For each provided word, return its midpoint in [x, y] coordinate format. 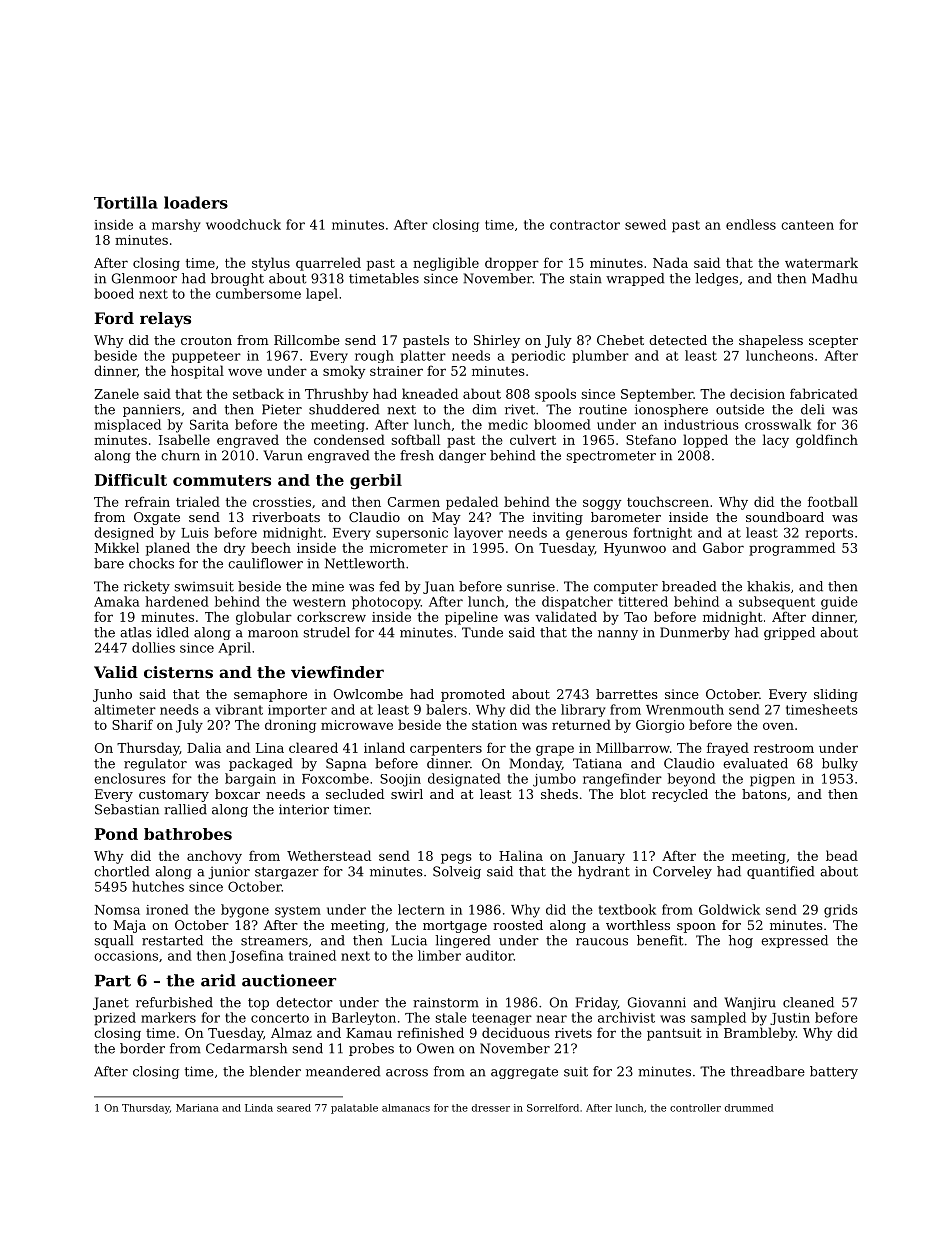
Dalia [204, 747]
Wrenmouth [685, 709]
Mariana [197, 1108]
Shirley [497, 341]
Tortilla [126, 202]
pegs [456, 858]
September [657, 395]
